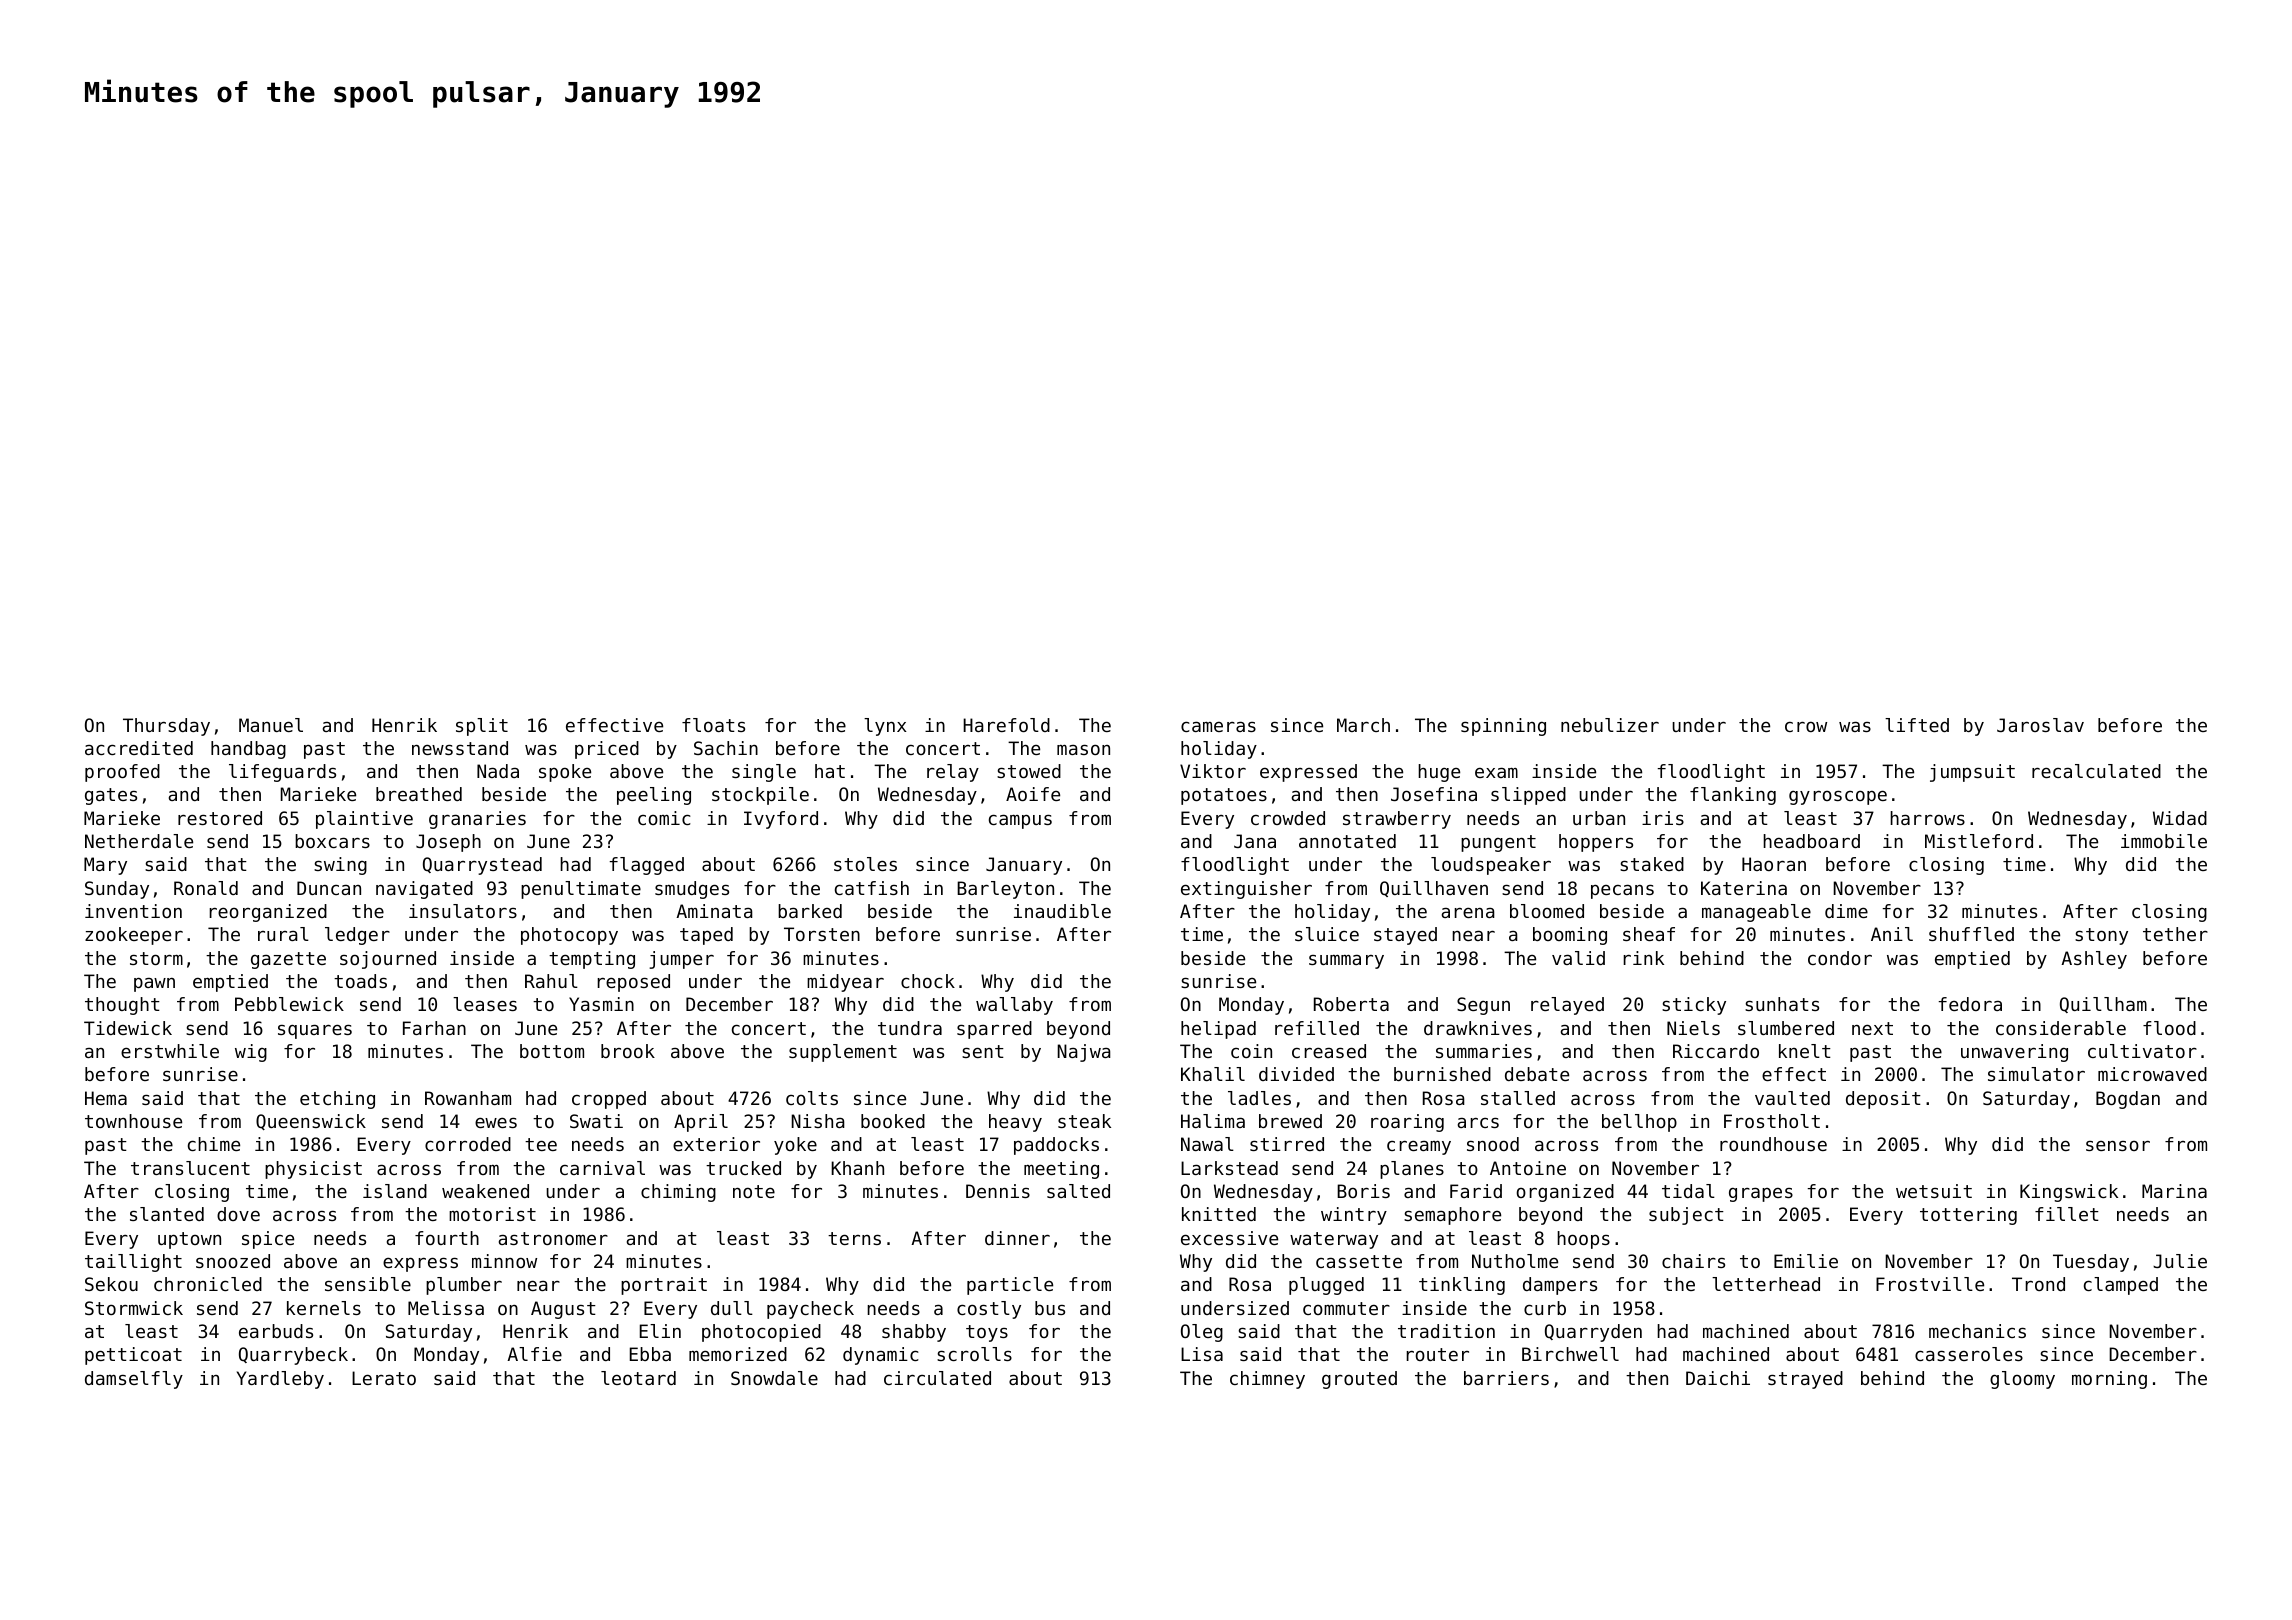 This screenshot has width=2292, height=1620. I want to click on Yardleby, so click(280, 1380).
